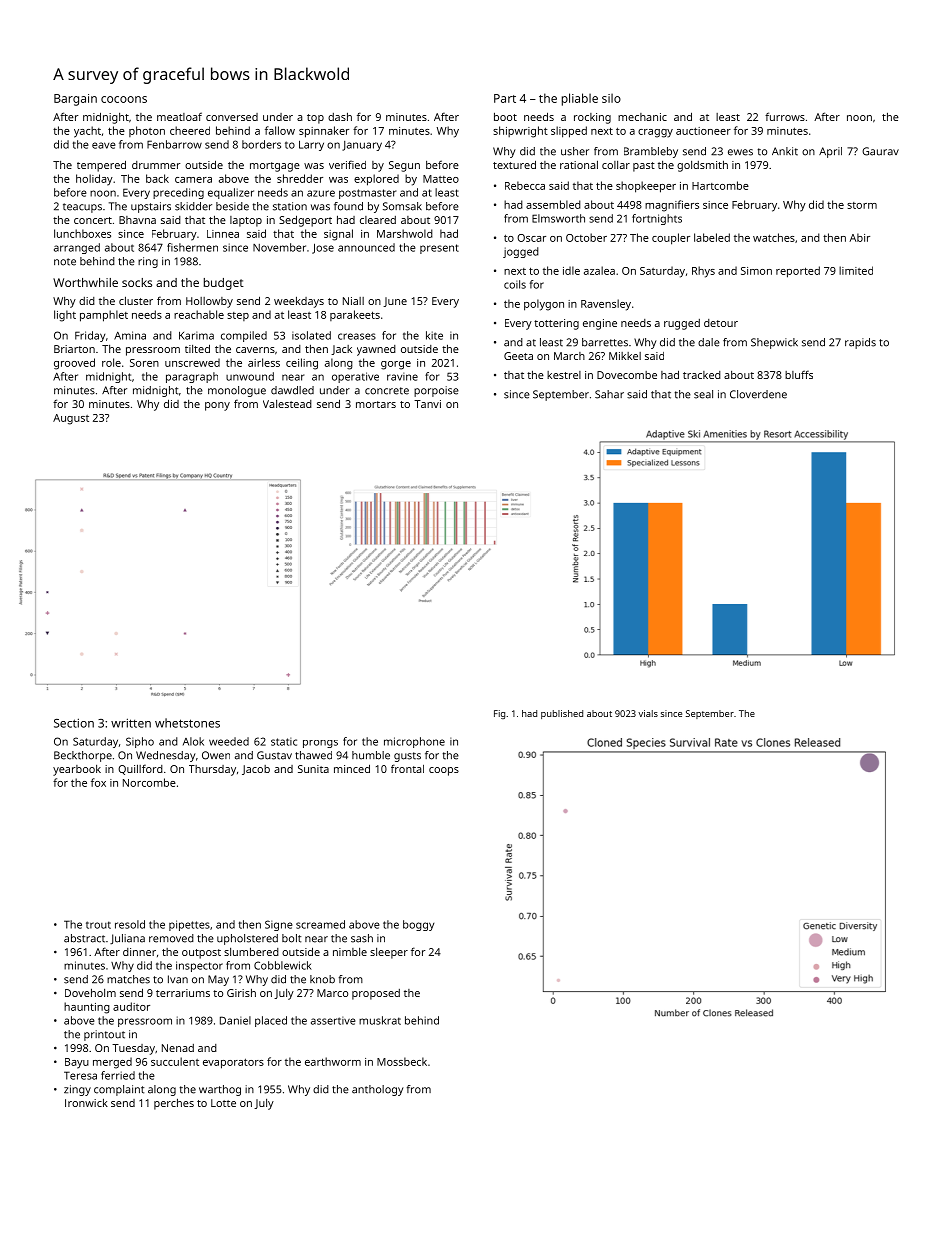 This image has width=952, height=1233. Describe the element at coordinates (232, 117) in the image. I see `conversed` at that location.
